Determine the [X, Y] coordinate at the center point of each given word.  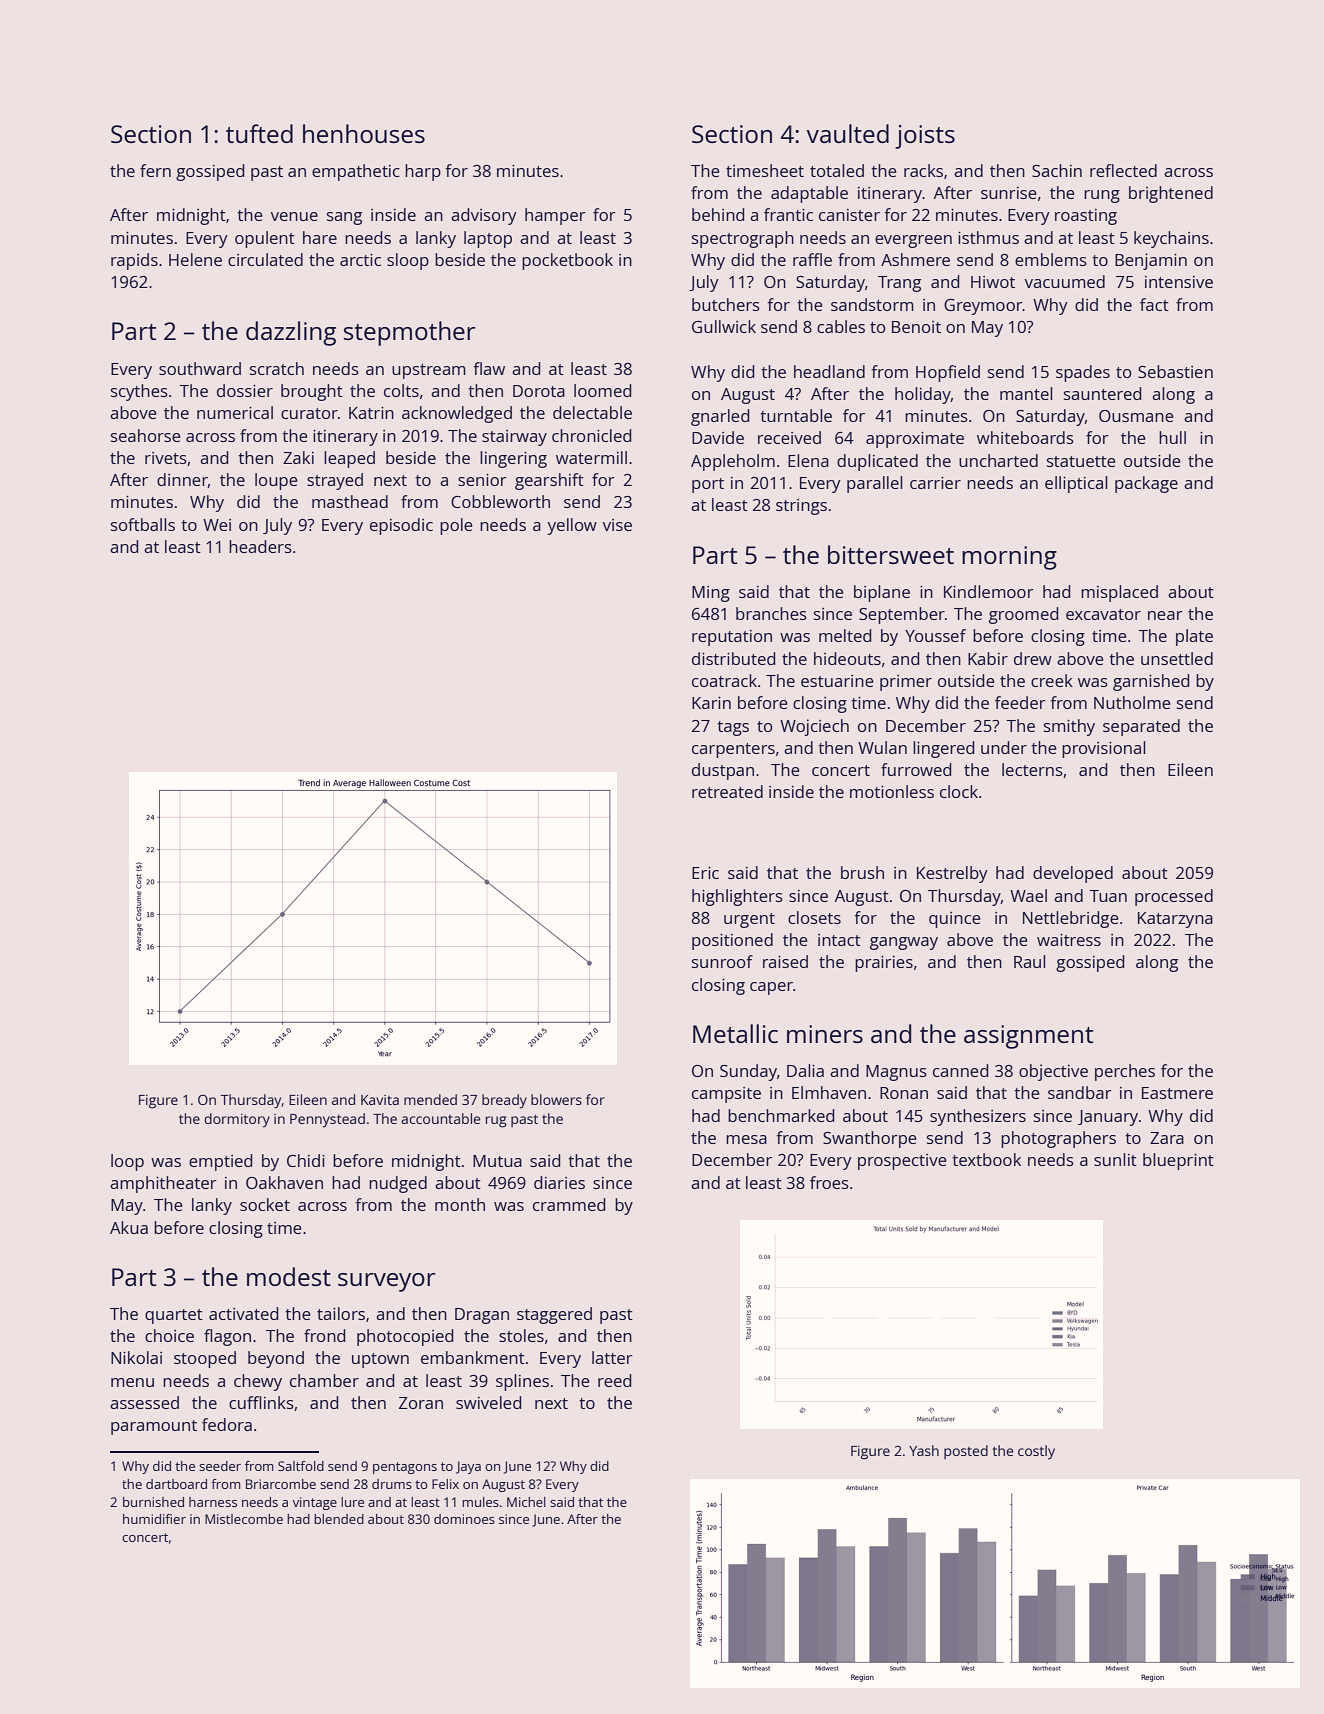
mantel [1026, 393]
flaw [489, 368]
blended [339, 1519]
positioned [732, 941]
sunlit [1115, 1159]
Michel [526, 1502]
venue [294, 216]
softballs [143, 524]
